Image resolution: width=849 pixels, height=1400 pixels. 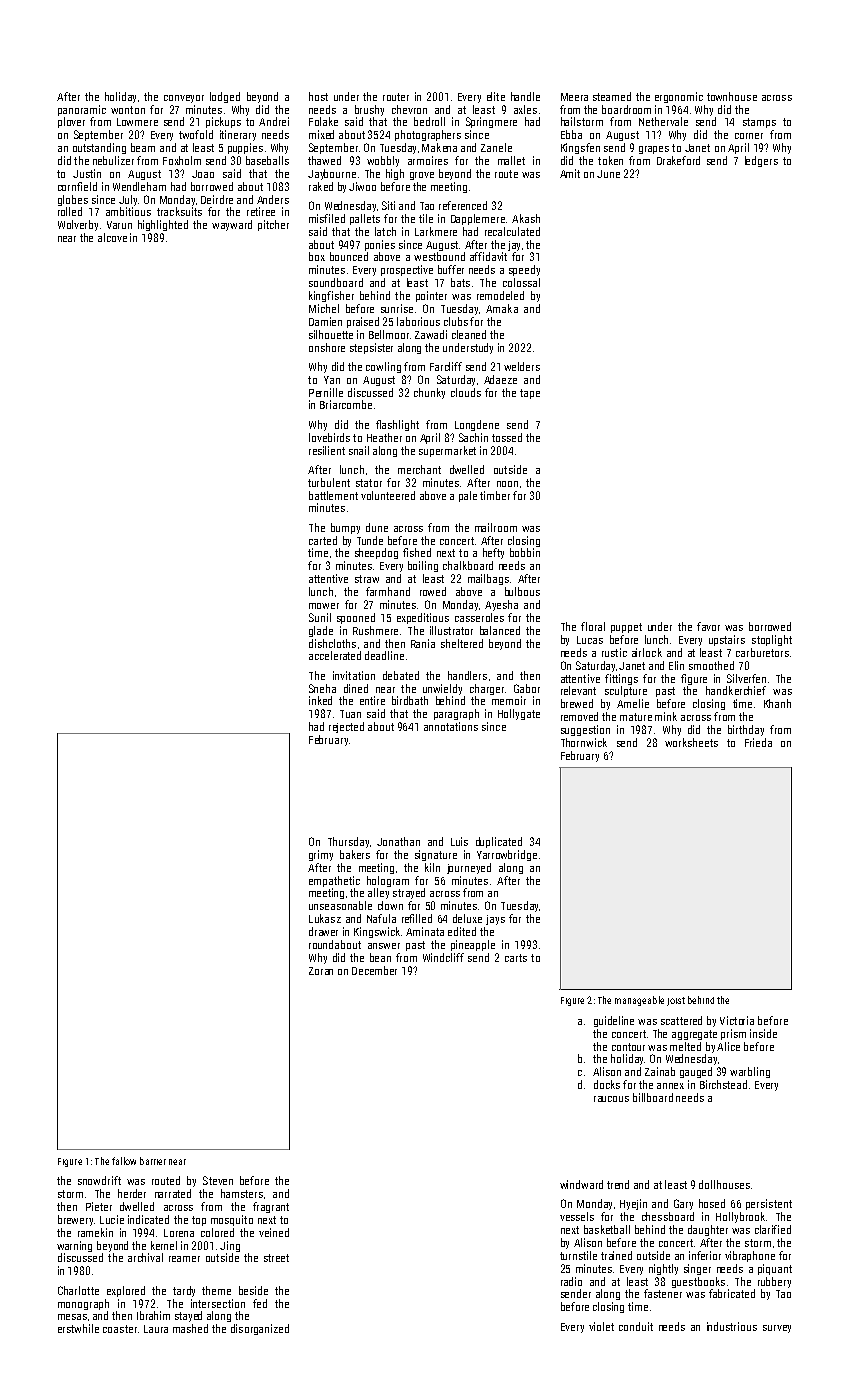 I want to click on wonton, so click(x=128, y=110).
